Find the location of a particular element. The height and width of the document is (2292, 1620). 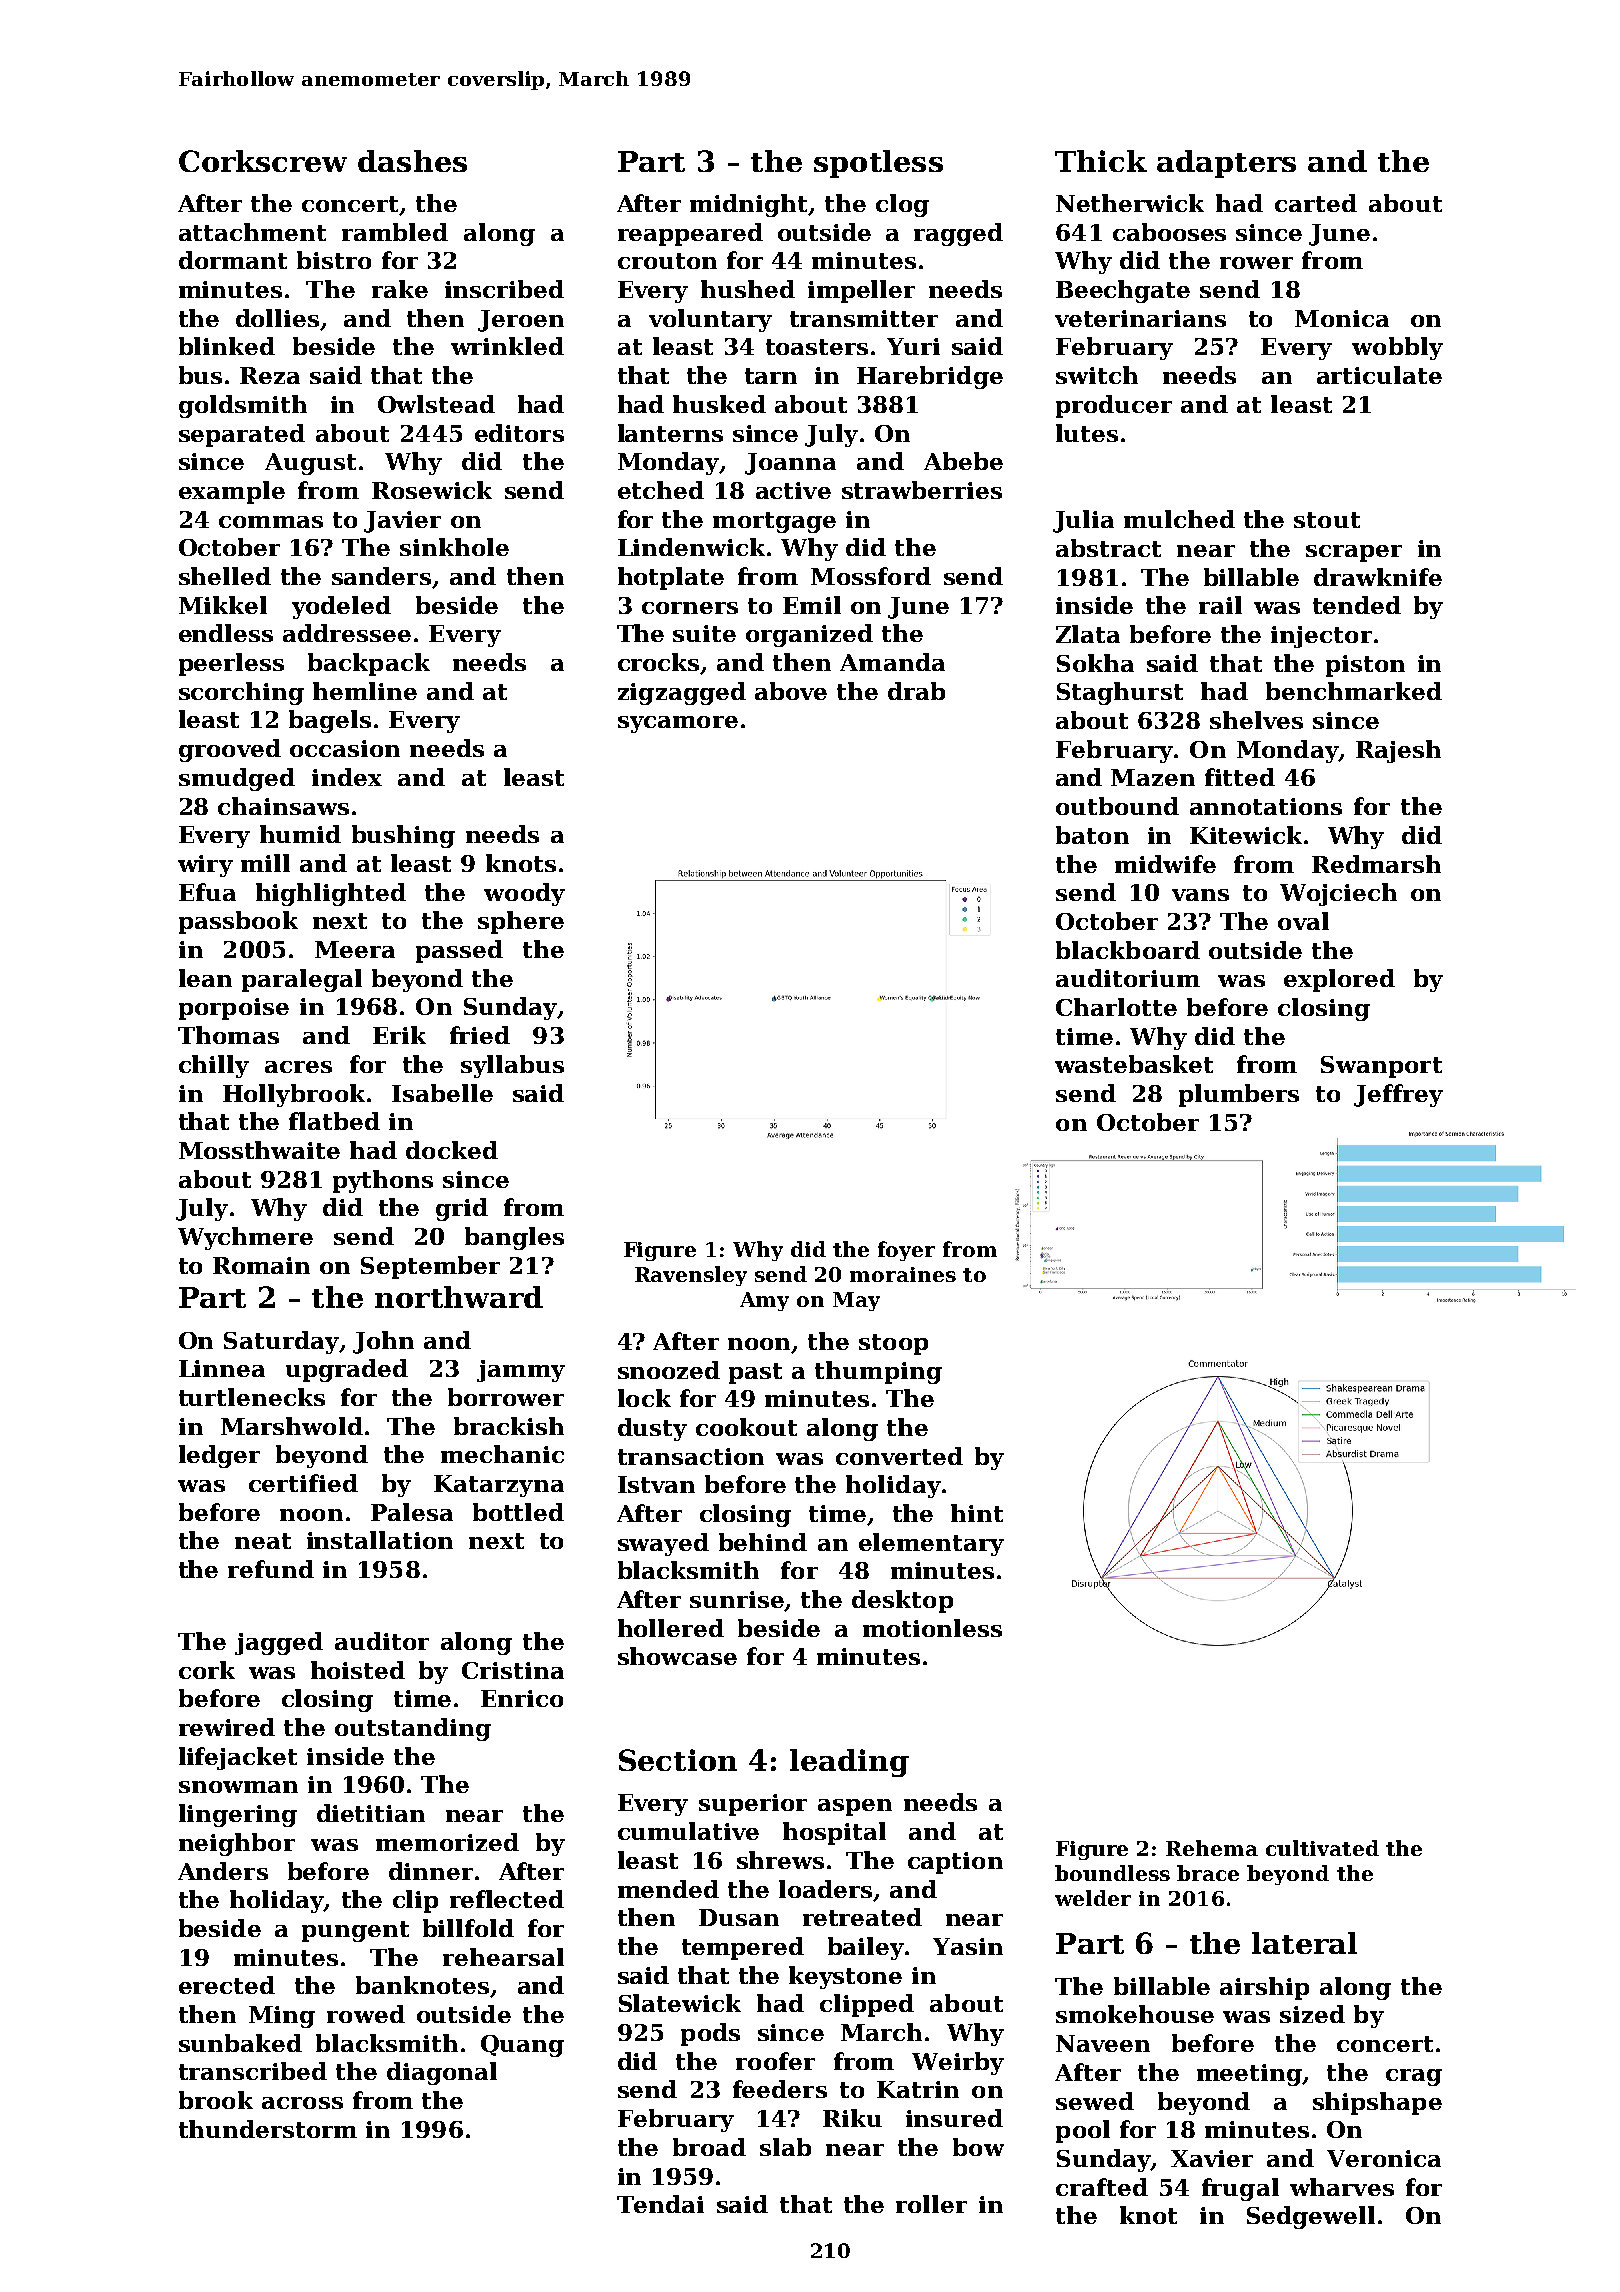

rambled is located at coordinates (395, 232).
